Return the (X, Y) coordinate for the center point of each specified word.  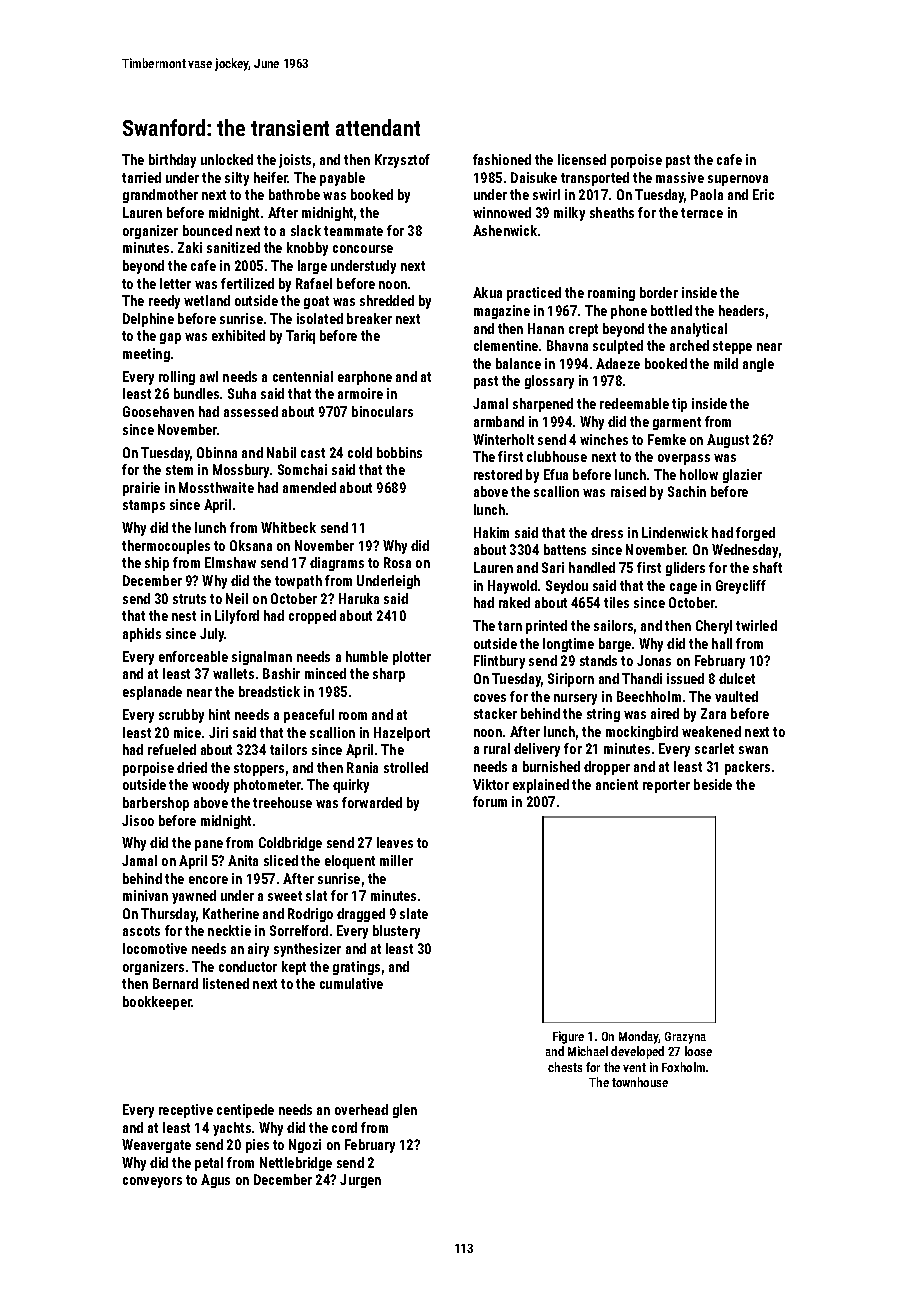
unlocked (227, 159)
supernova (738, 180)
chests (565, 1067)
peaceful (309, 716)
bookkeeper (157, 1003)
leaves (395, 842)
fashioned (502, 159)
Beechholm (649, 696)
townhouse (640, 1082)
